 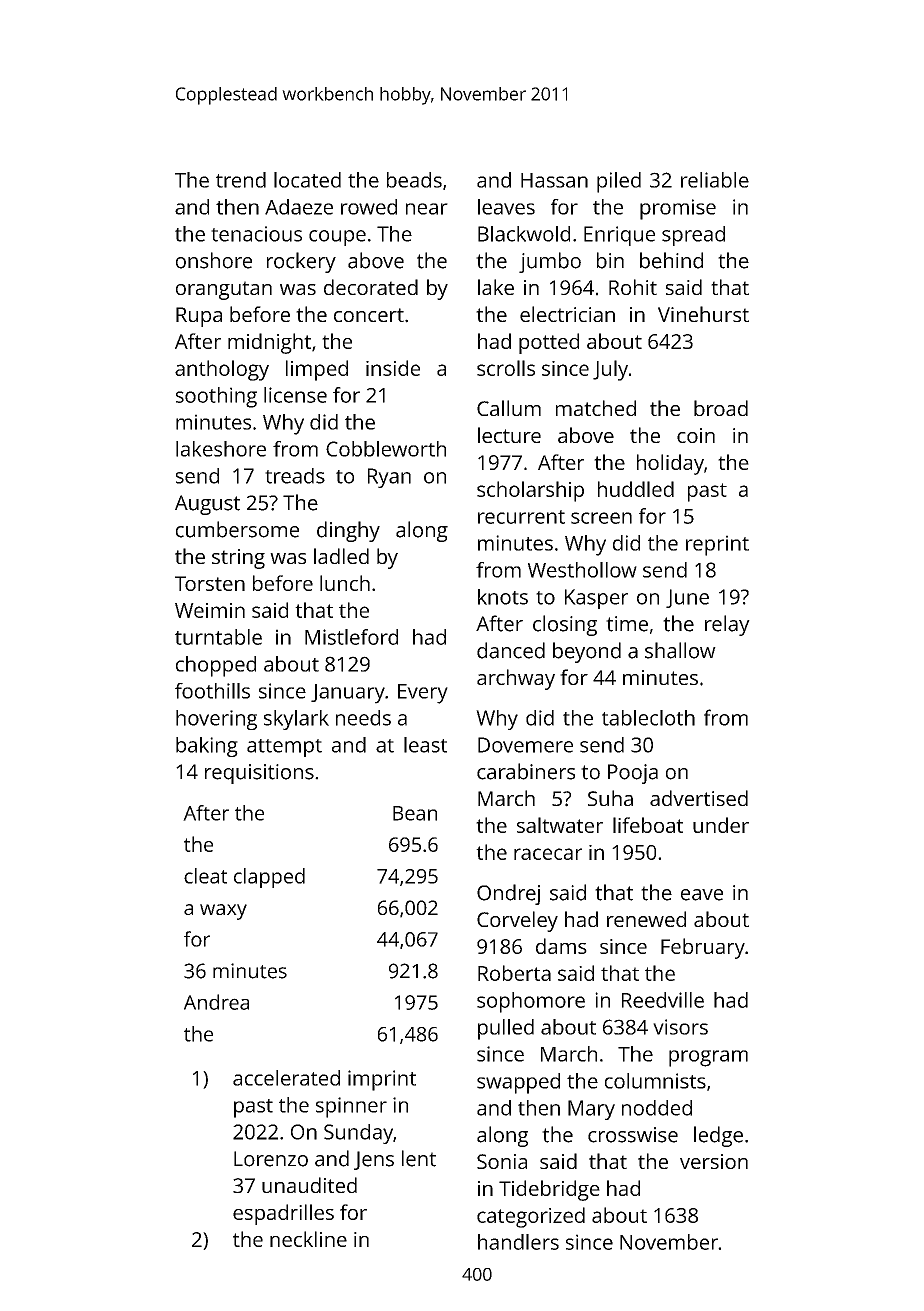 I want to click on January, so click(x=348, y=694).
